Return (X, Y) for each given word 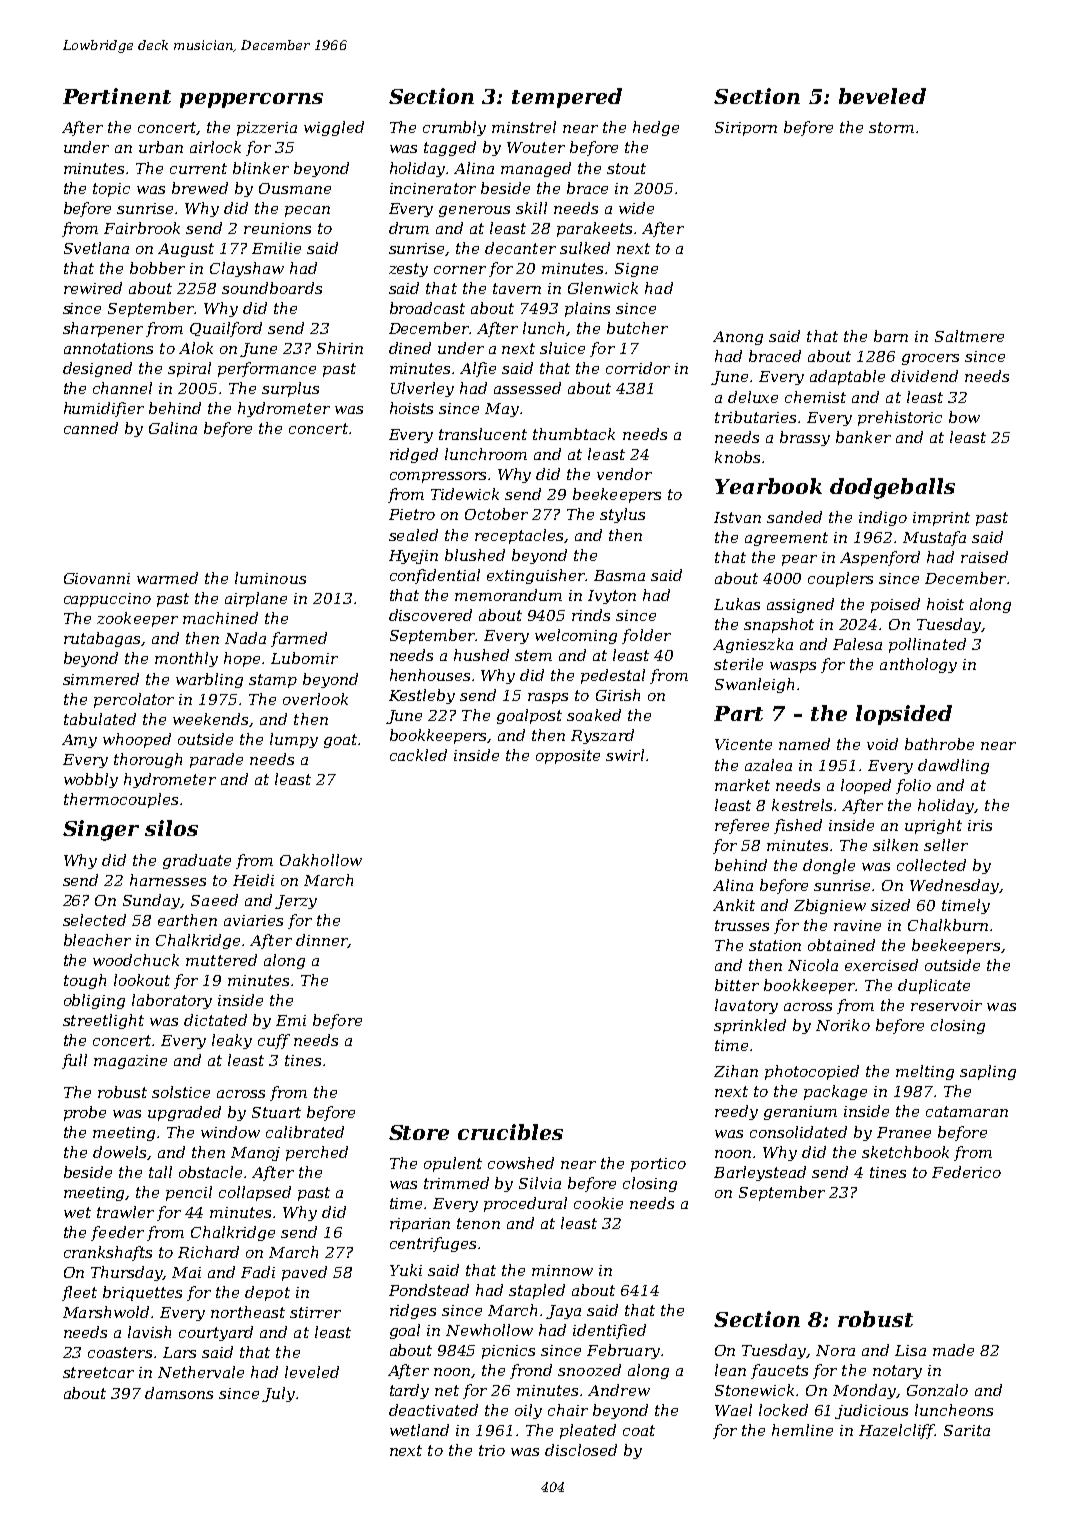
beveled (882, 96)
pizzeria (267, 129)
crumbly (454, 128)
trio (492, 1450)
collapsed (255, 1193)
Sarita (967, 1430)
